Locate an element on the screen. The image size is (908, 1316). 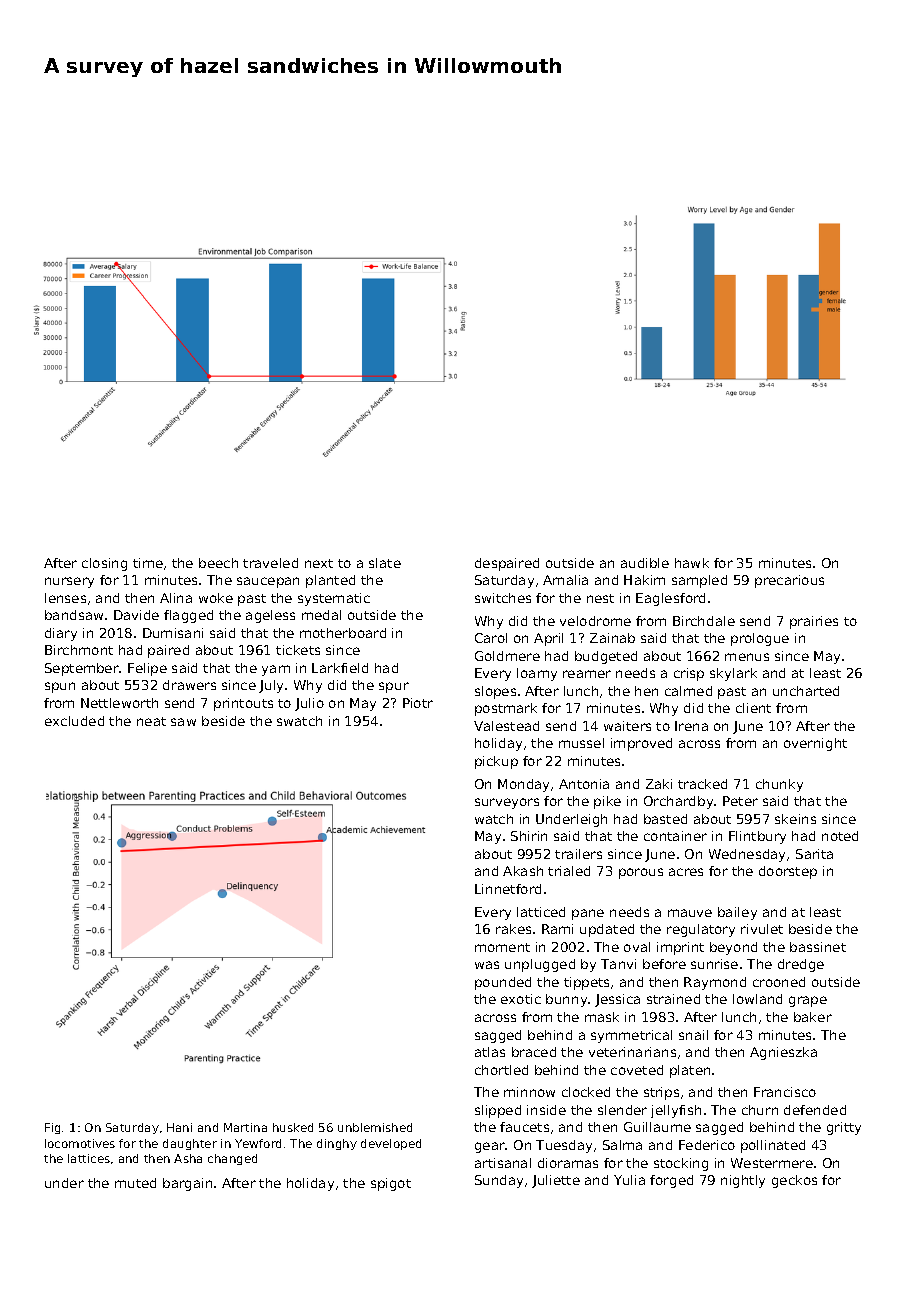
stocking is located at coordinates (681, 1164).
